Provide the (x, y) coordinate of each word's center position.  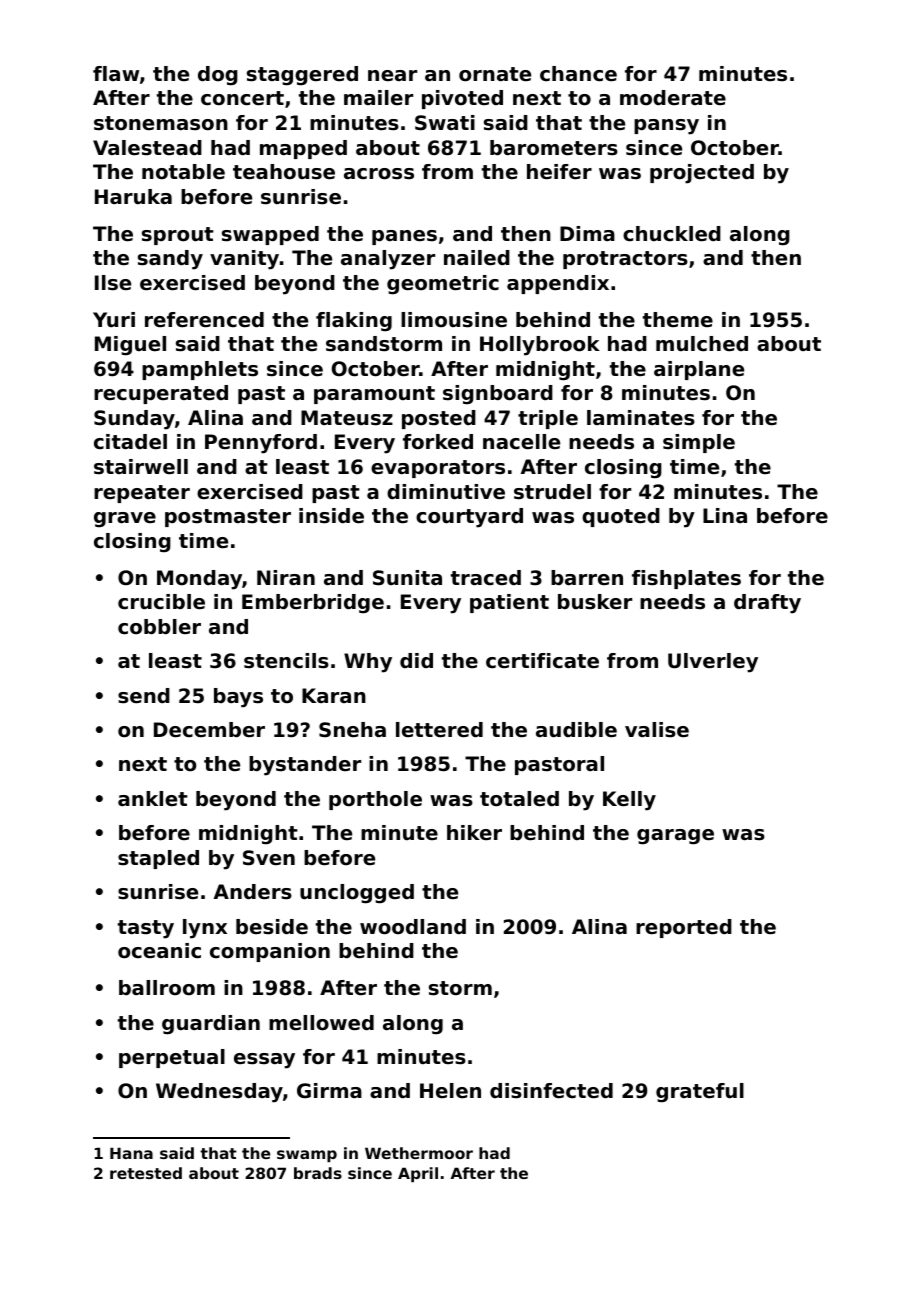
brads (318, 1173)
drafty (767, 604)
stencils (286, 661)
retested (146, 1173)
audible (576, 730)
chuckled (672, 234)
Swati (445, 123)
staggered (302, 76)
